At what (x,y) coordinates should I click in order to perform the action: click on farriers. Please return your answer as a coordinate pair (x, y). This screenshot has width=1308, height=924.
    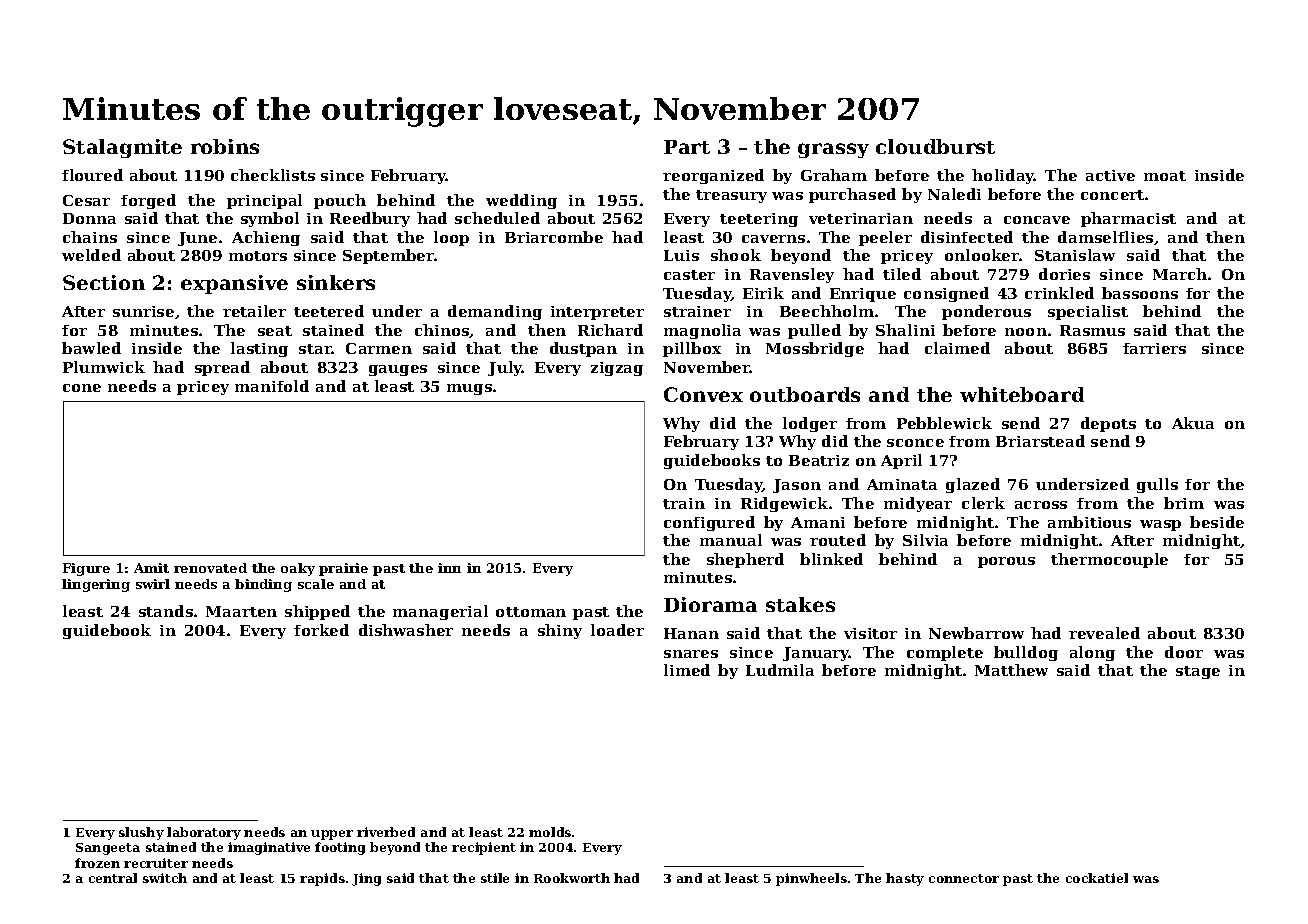
    Looking at the image, I should click on (1154, 348).
